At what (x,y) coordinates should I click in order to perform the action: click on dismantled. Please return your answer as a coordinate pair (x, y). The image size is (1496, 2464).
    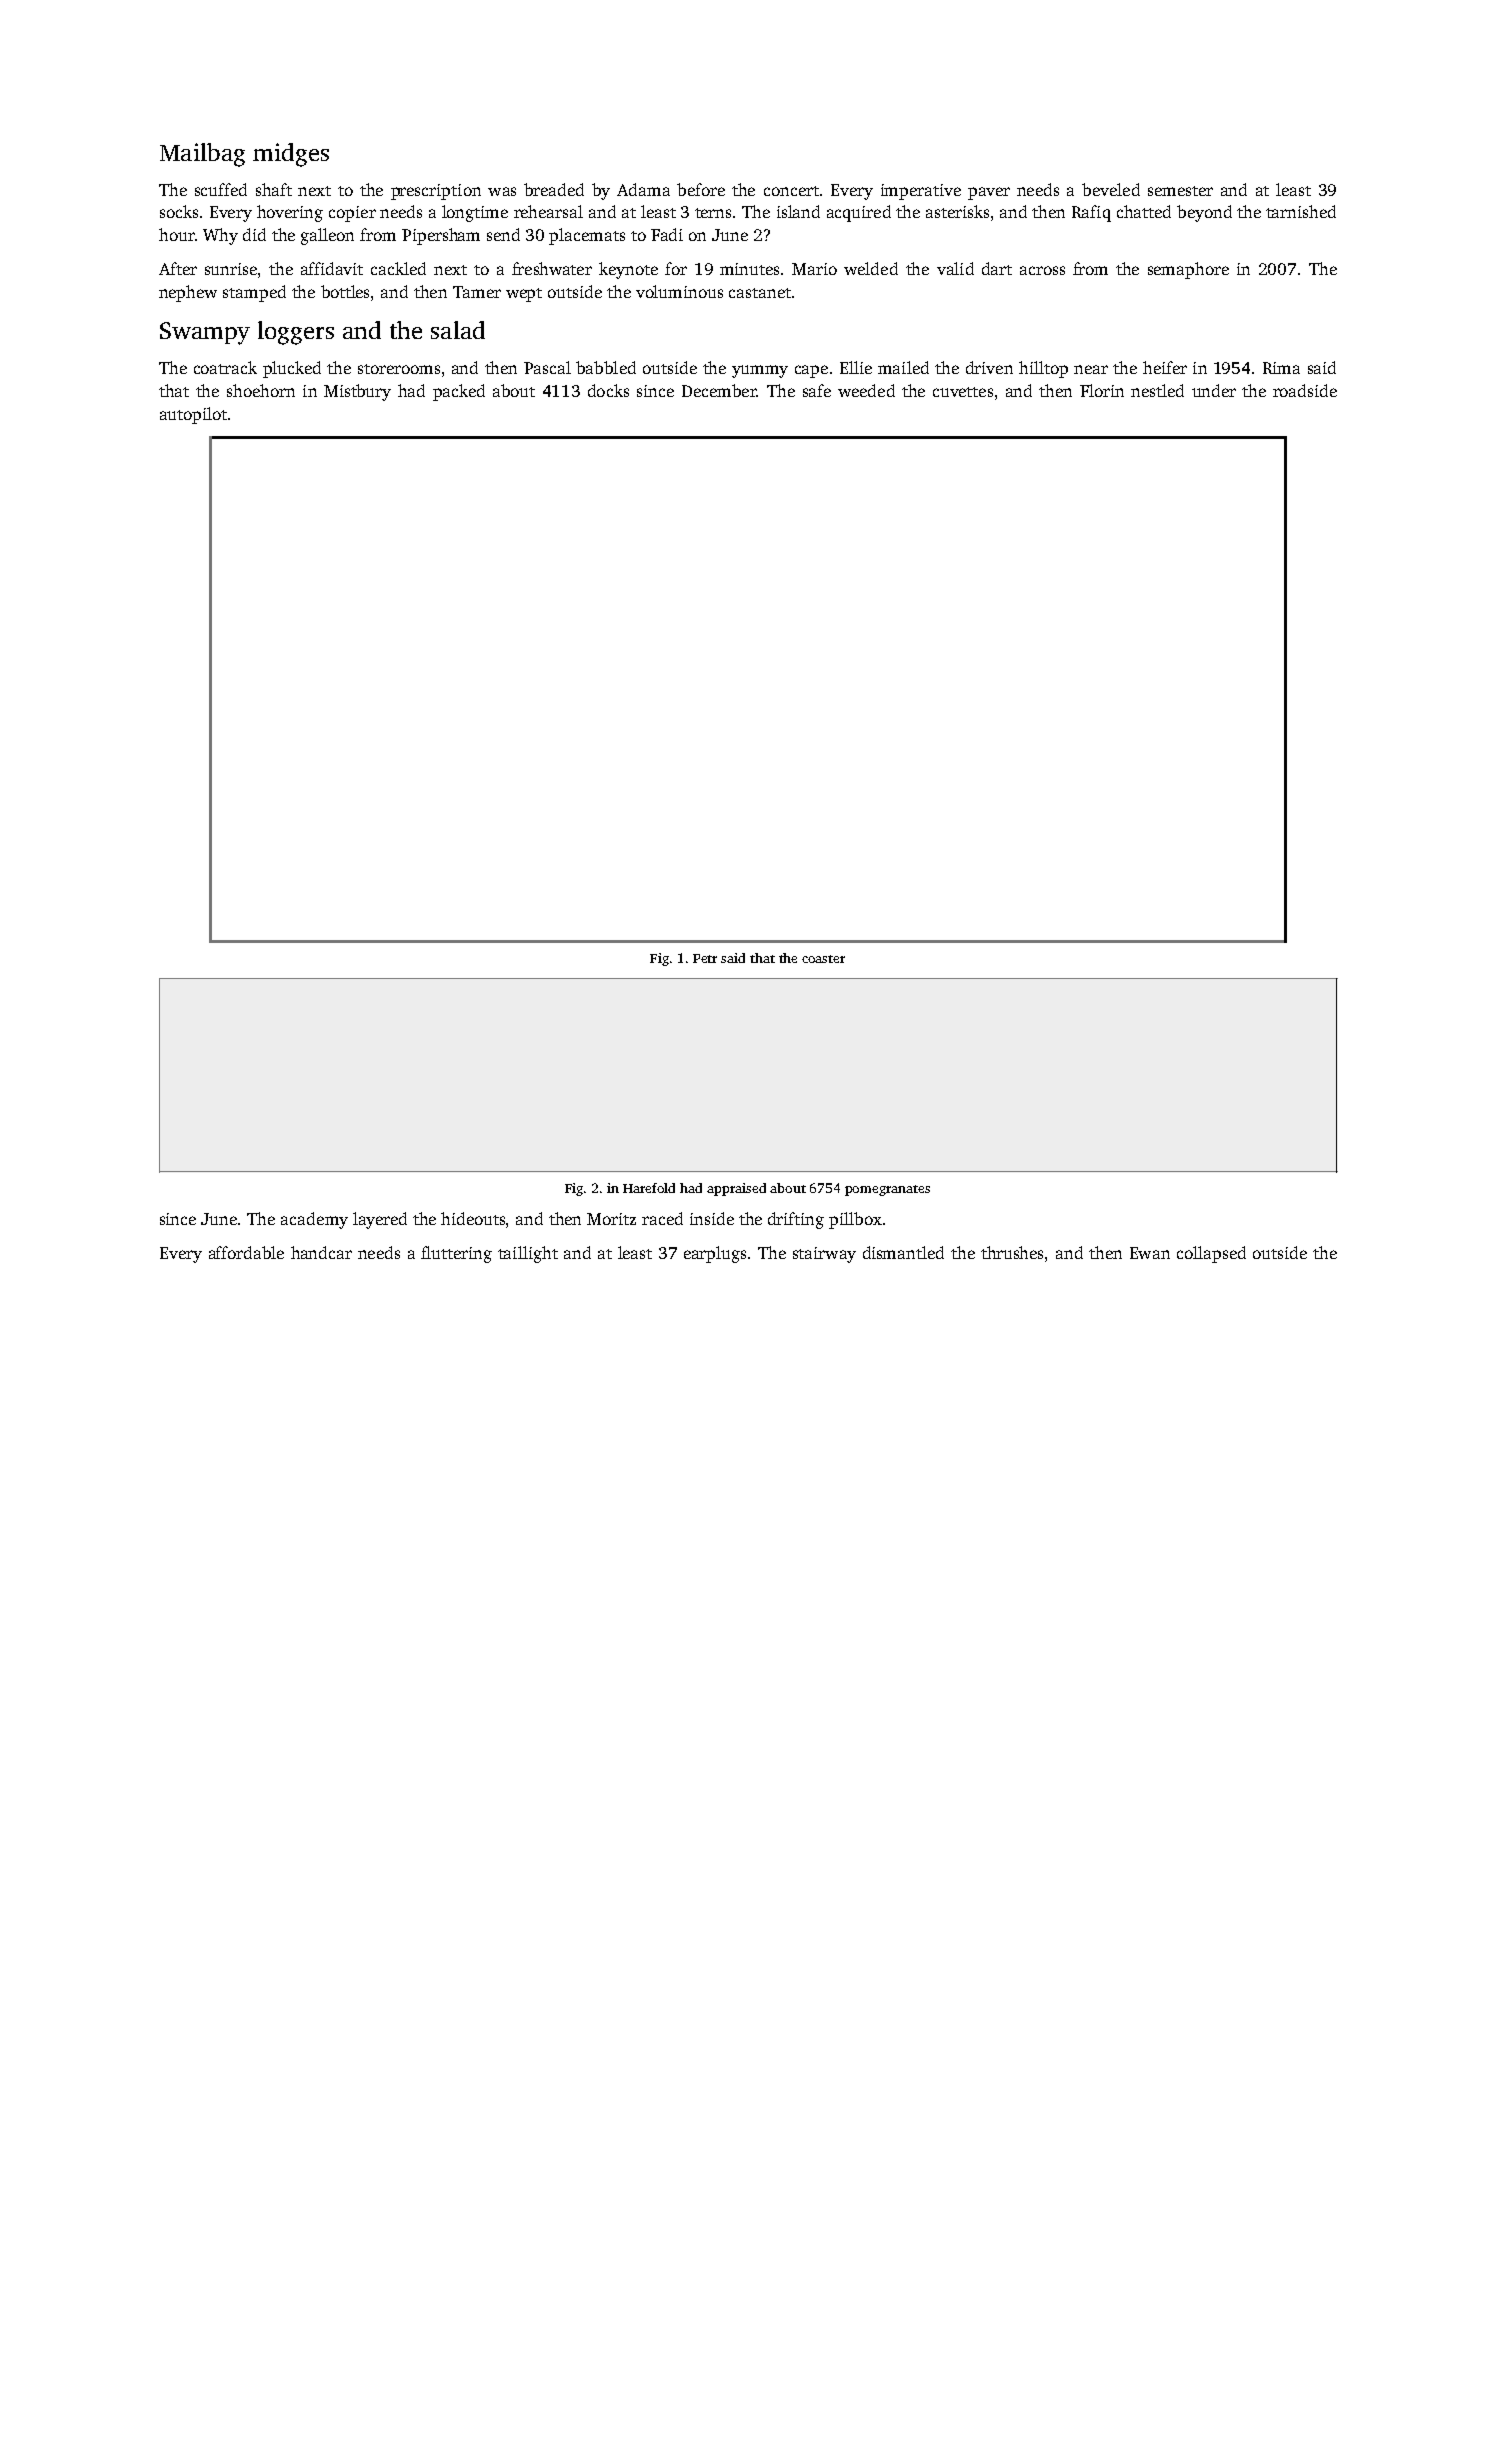
    Looking at the image, I should click on (903, 1252).
